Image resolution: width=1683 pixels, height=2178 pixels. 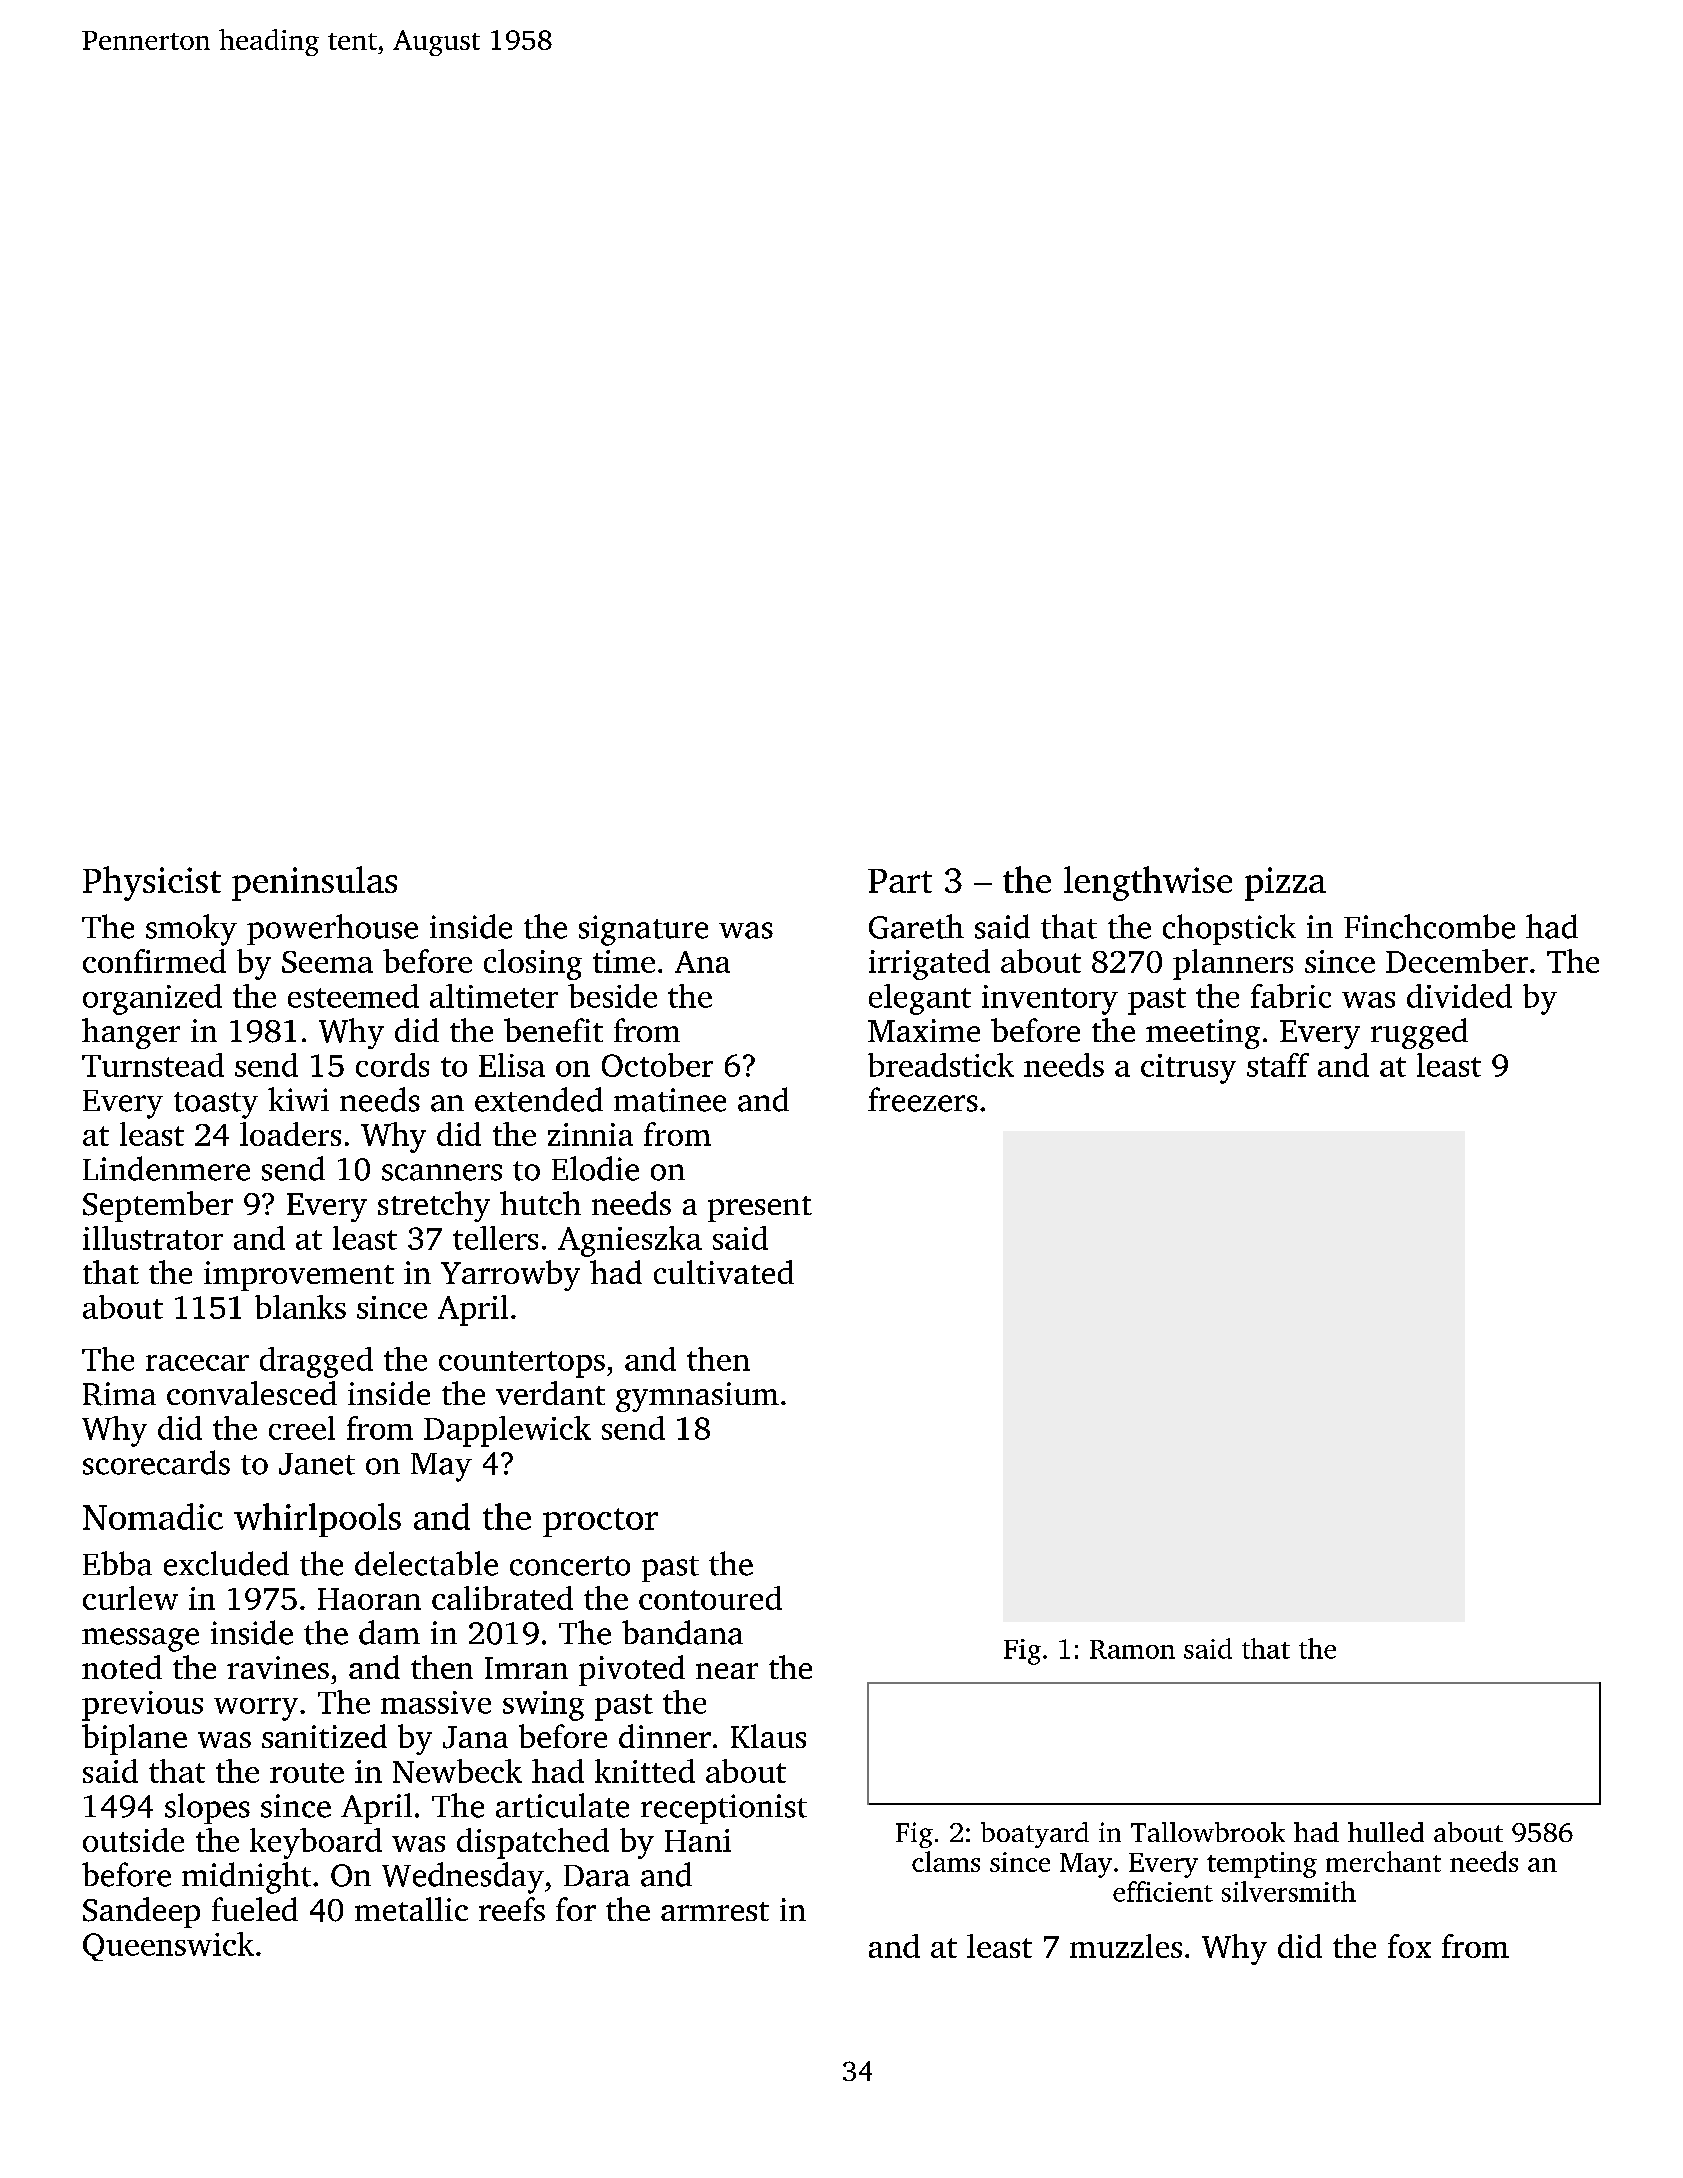 I want to click on illustrator, so click(x=153, y=1238).
